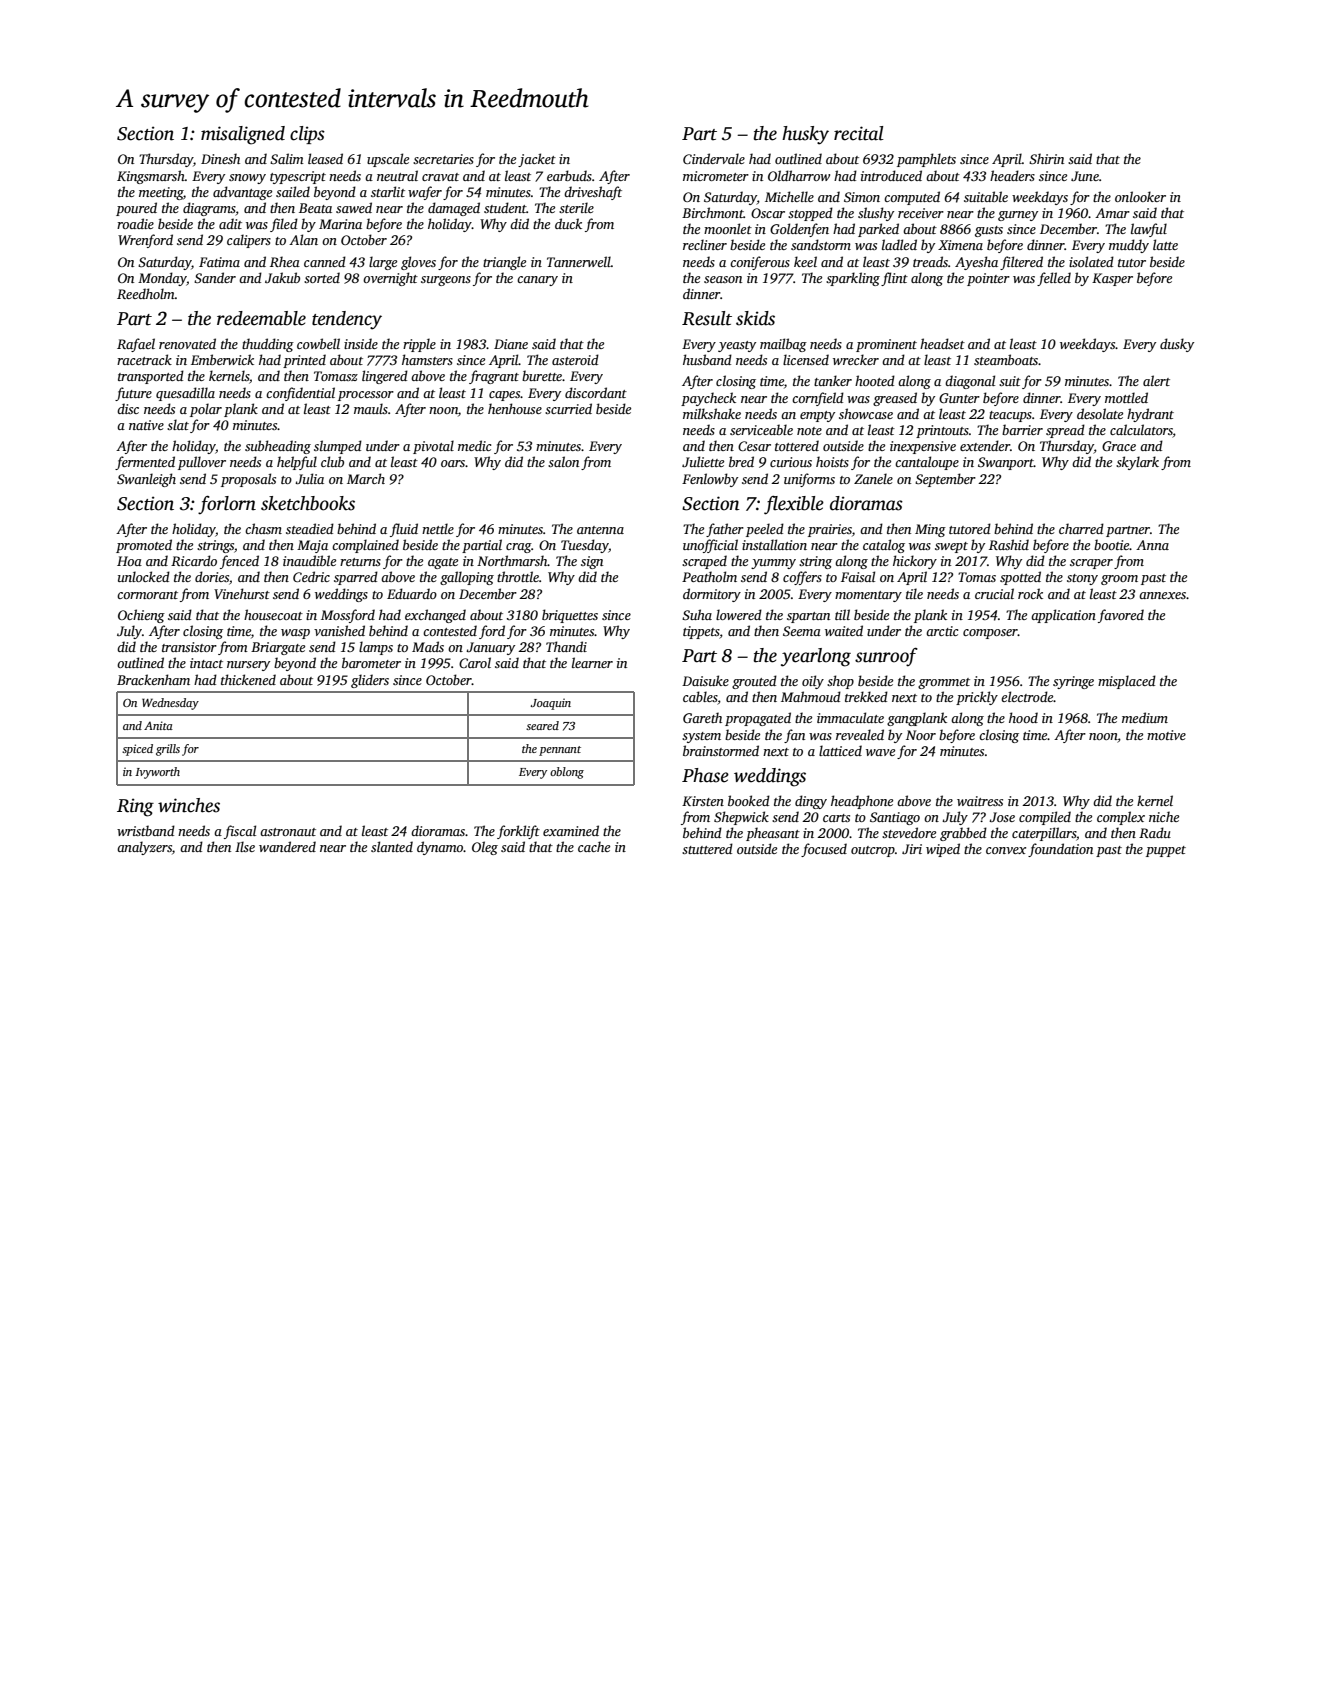  What do you see at coordinates (136, 209) in the document?
I see `poured` at bounding box center [136, 209].
